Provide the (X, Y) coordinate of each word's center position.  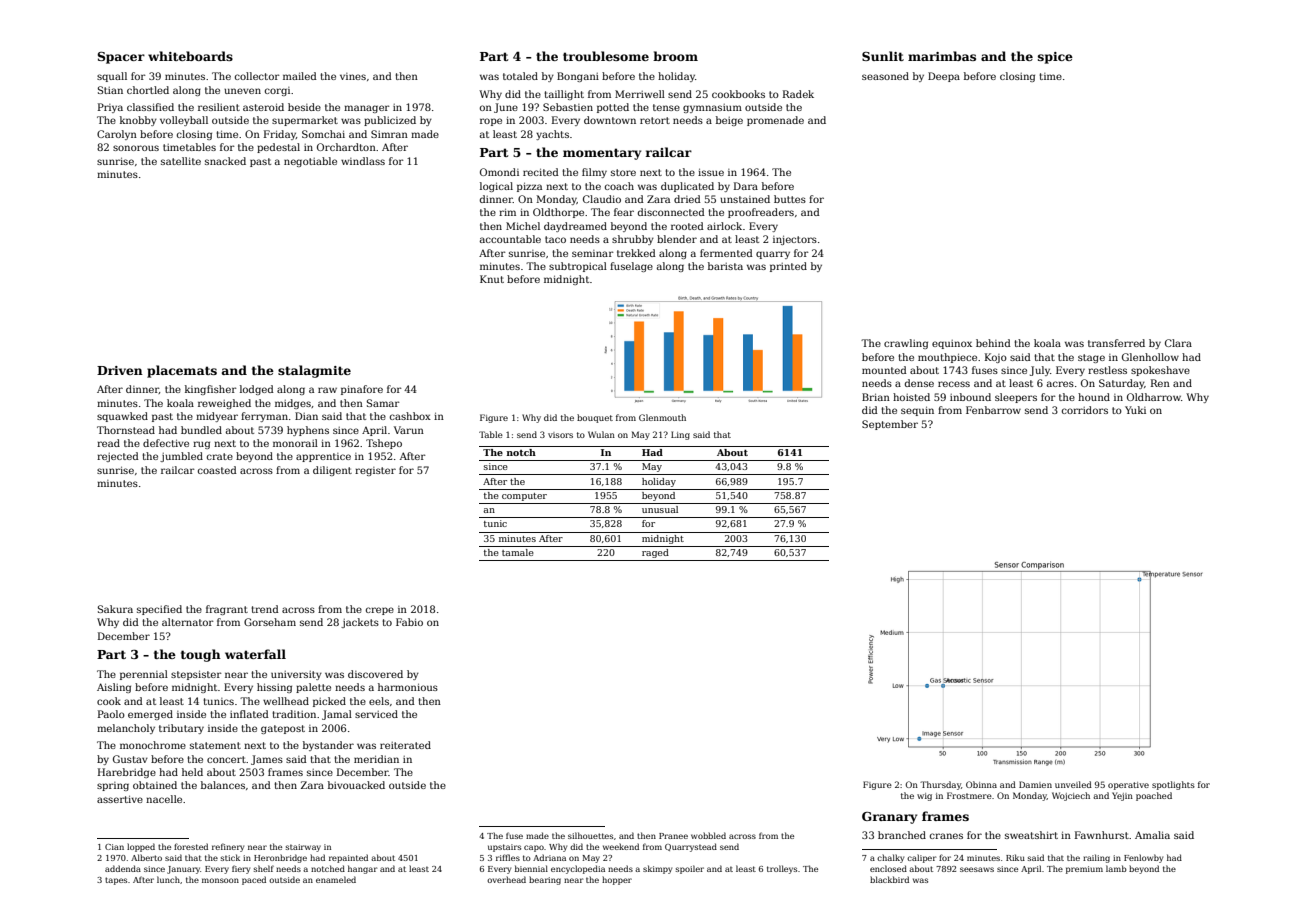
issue (711, 172)
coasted (217, 470)
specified (159, 610)
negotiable (310, 162)
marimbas (942, 56)
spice (1055, 58)
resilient (219, 107)
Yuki (1135, 410)
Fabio (409, 622)
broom (675, 56)
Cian (114, 847)
